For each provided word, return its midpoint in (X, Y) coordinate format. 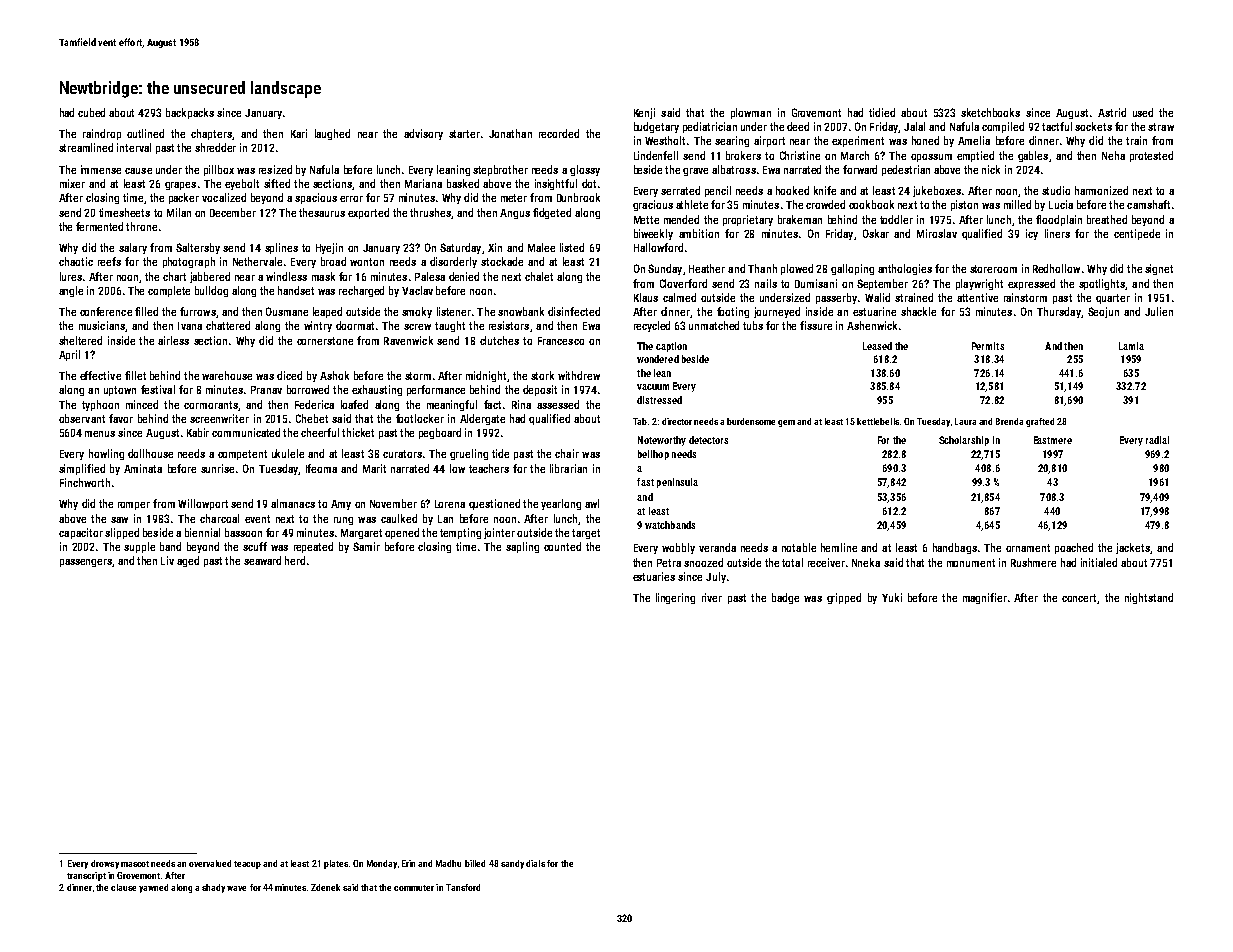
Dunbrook (578, 197)
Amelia (974, 140)
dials (535, 863)
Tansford (463, 887)
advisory (423, 134)
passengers (86, 563)
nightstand (1149, 598)
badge (785, 598)
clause (123, 887)
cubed (91, 112)
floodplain (1059, 220)
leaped (327, 312)
